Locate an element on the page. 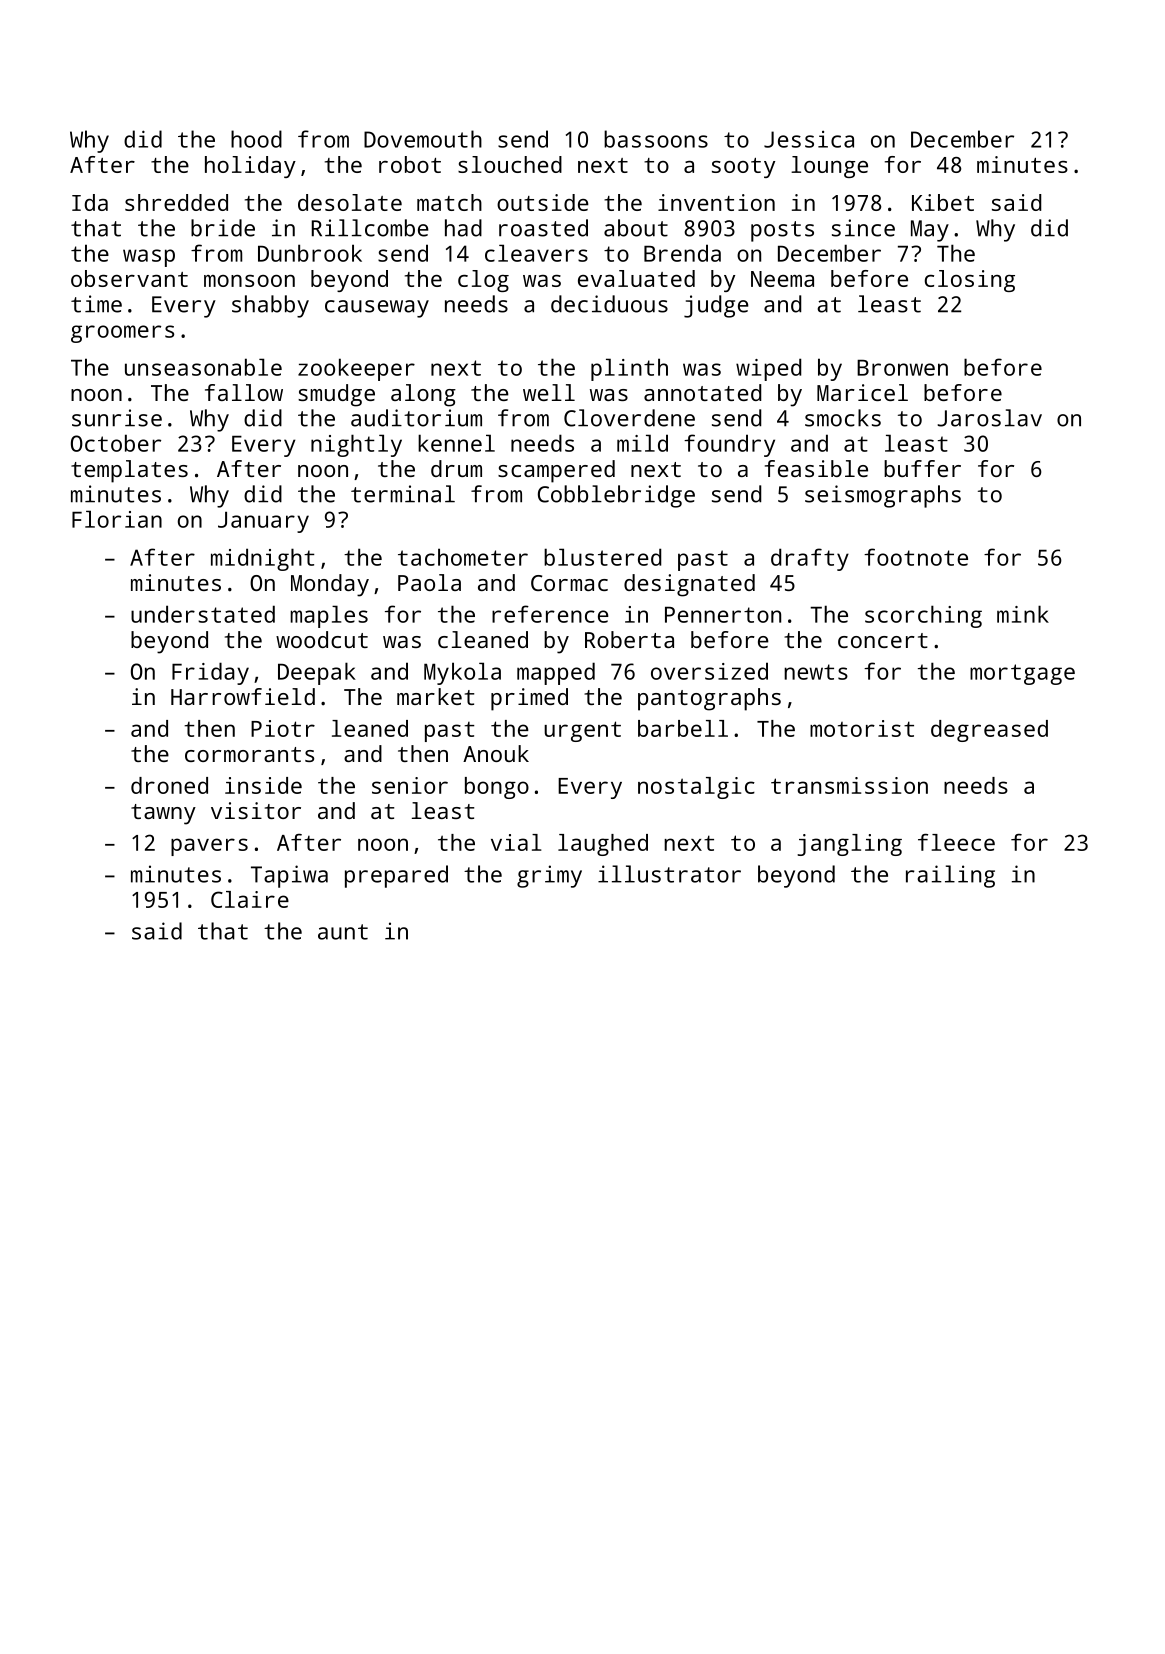 The height and width of the image is (1654, 1165). Claire is located at coordinates (250, 899).
